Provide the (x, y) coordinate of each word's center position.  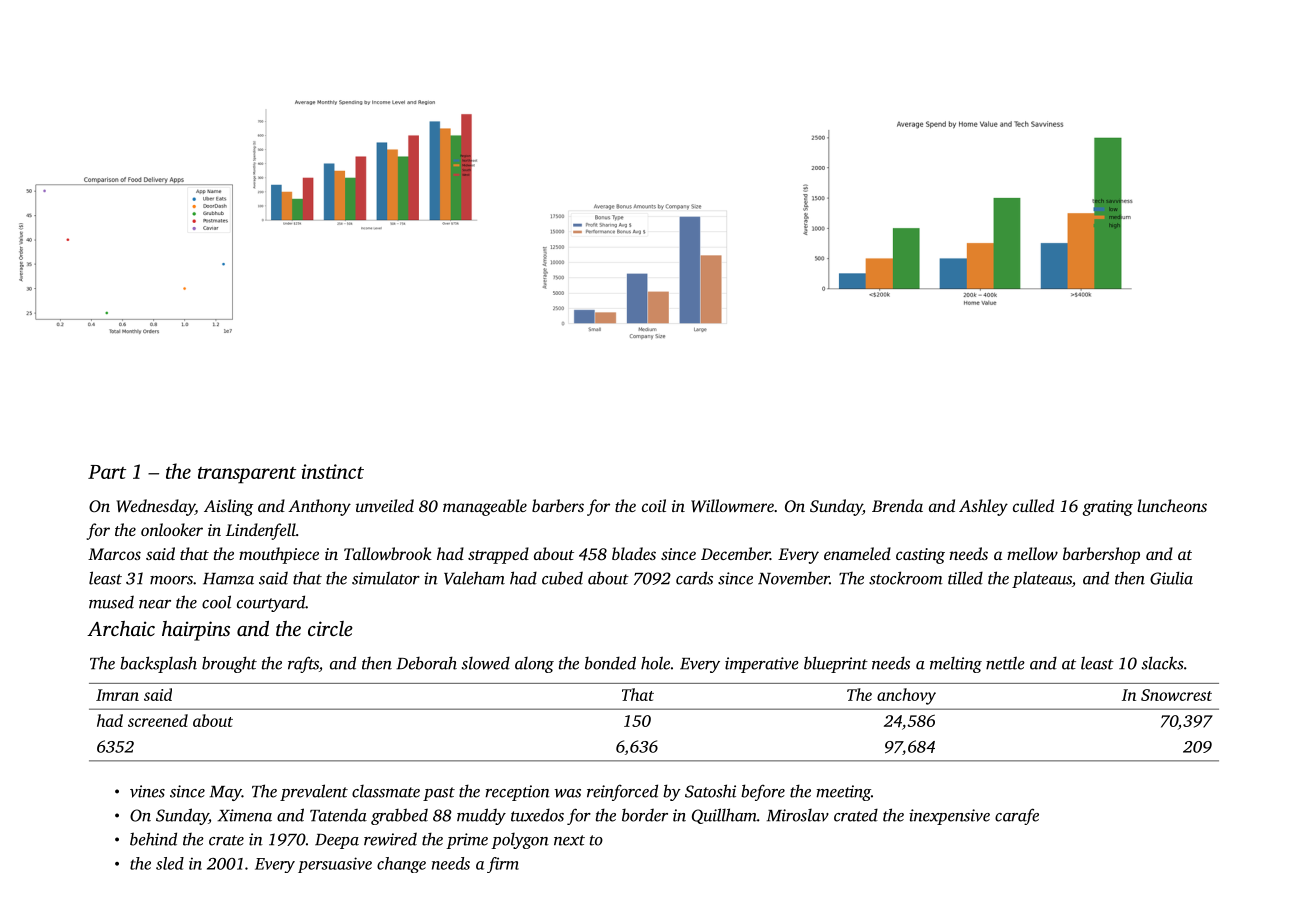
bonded (610, 663)
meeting (843, 793)
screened (158, 720)
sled (170, 863)
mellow (1032, 553)
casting (920, 556)
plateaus (1042, 579)
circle (330, 628)
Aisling (228, 507)
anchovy (906, 696)
